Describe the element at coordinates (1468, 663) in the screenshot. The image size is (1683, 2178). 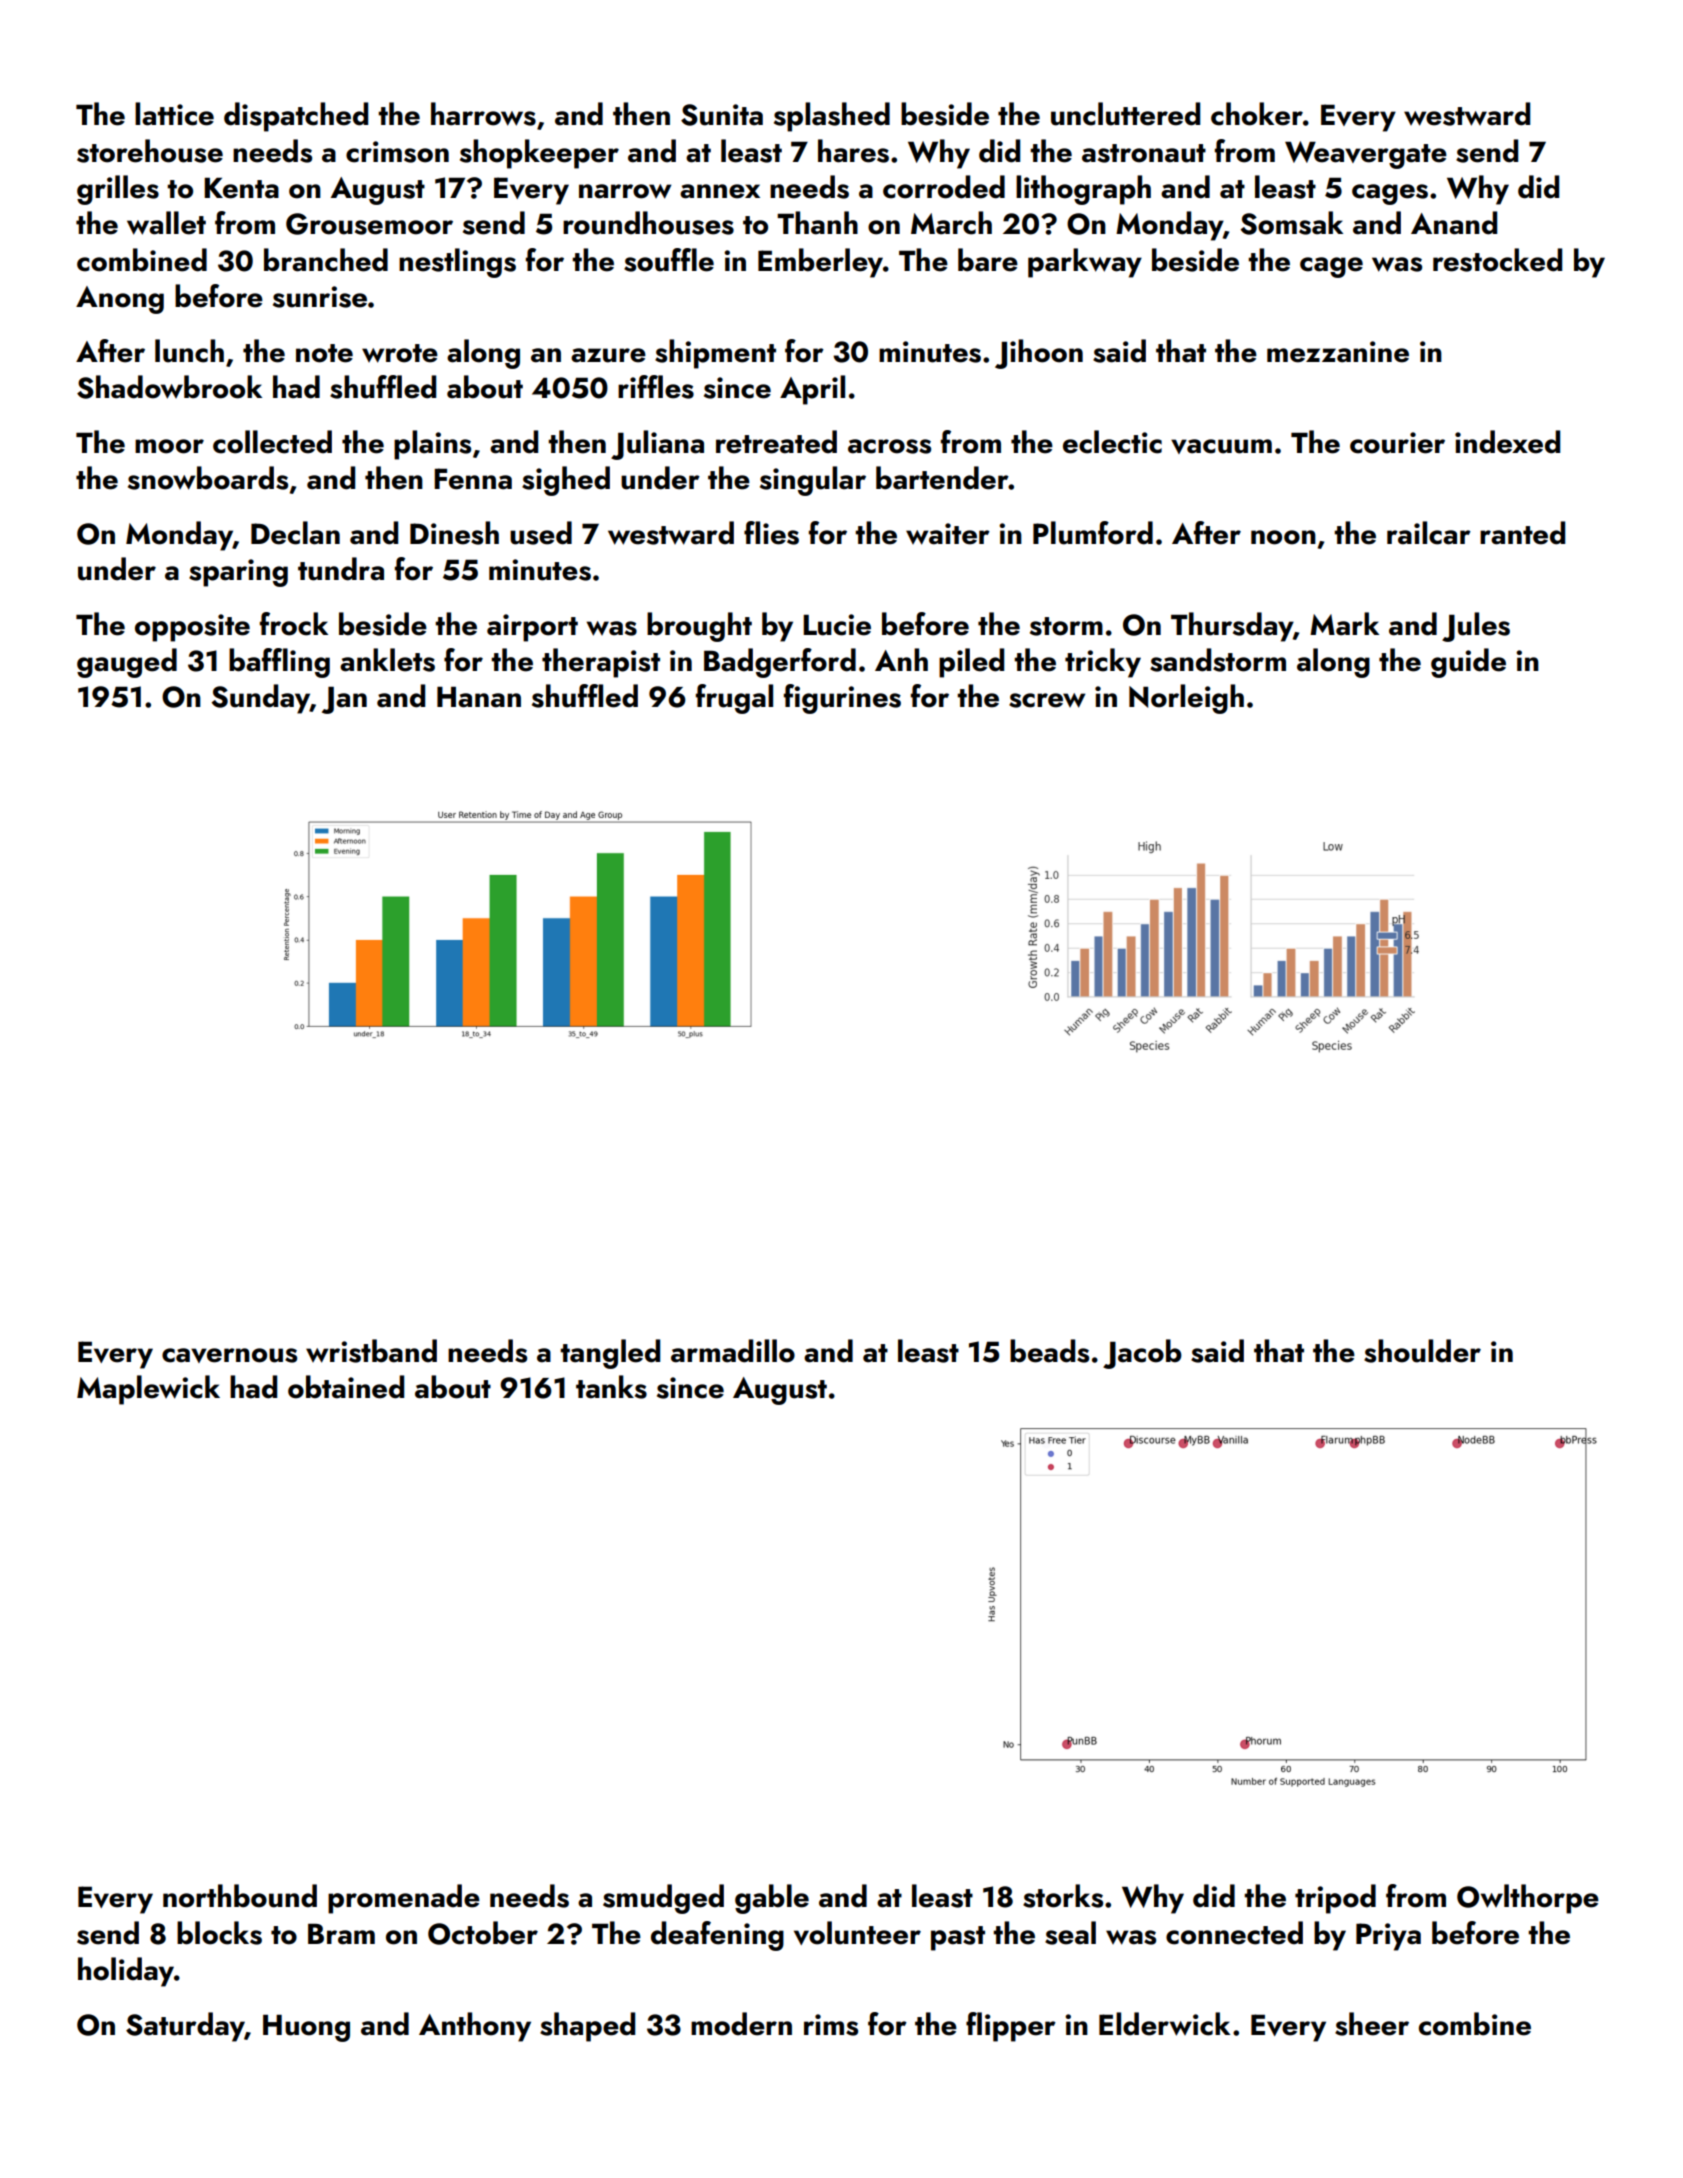
I see `guide` at that location.
